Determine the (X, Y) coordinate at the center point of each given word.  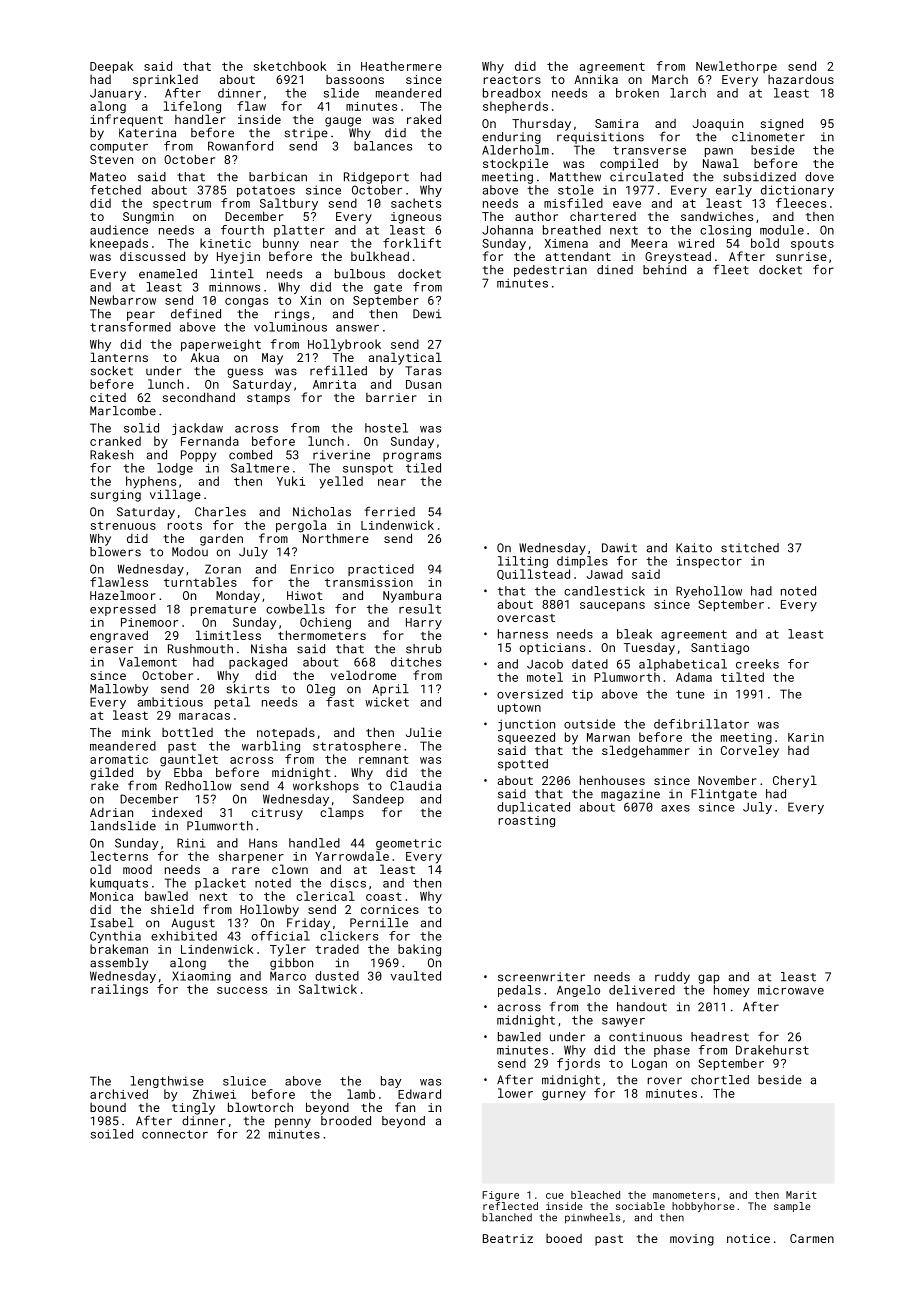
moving (692, 1240)
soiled (112, 1134)
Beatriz (508, 1238)
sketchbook (290, 66)
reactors (512, 80)
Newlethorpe (736, 67)
